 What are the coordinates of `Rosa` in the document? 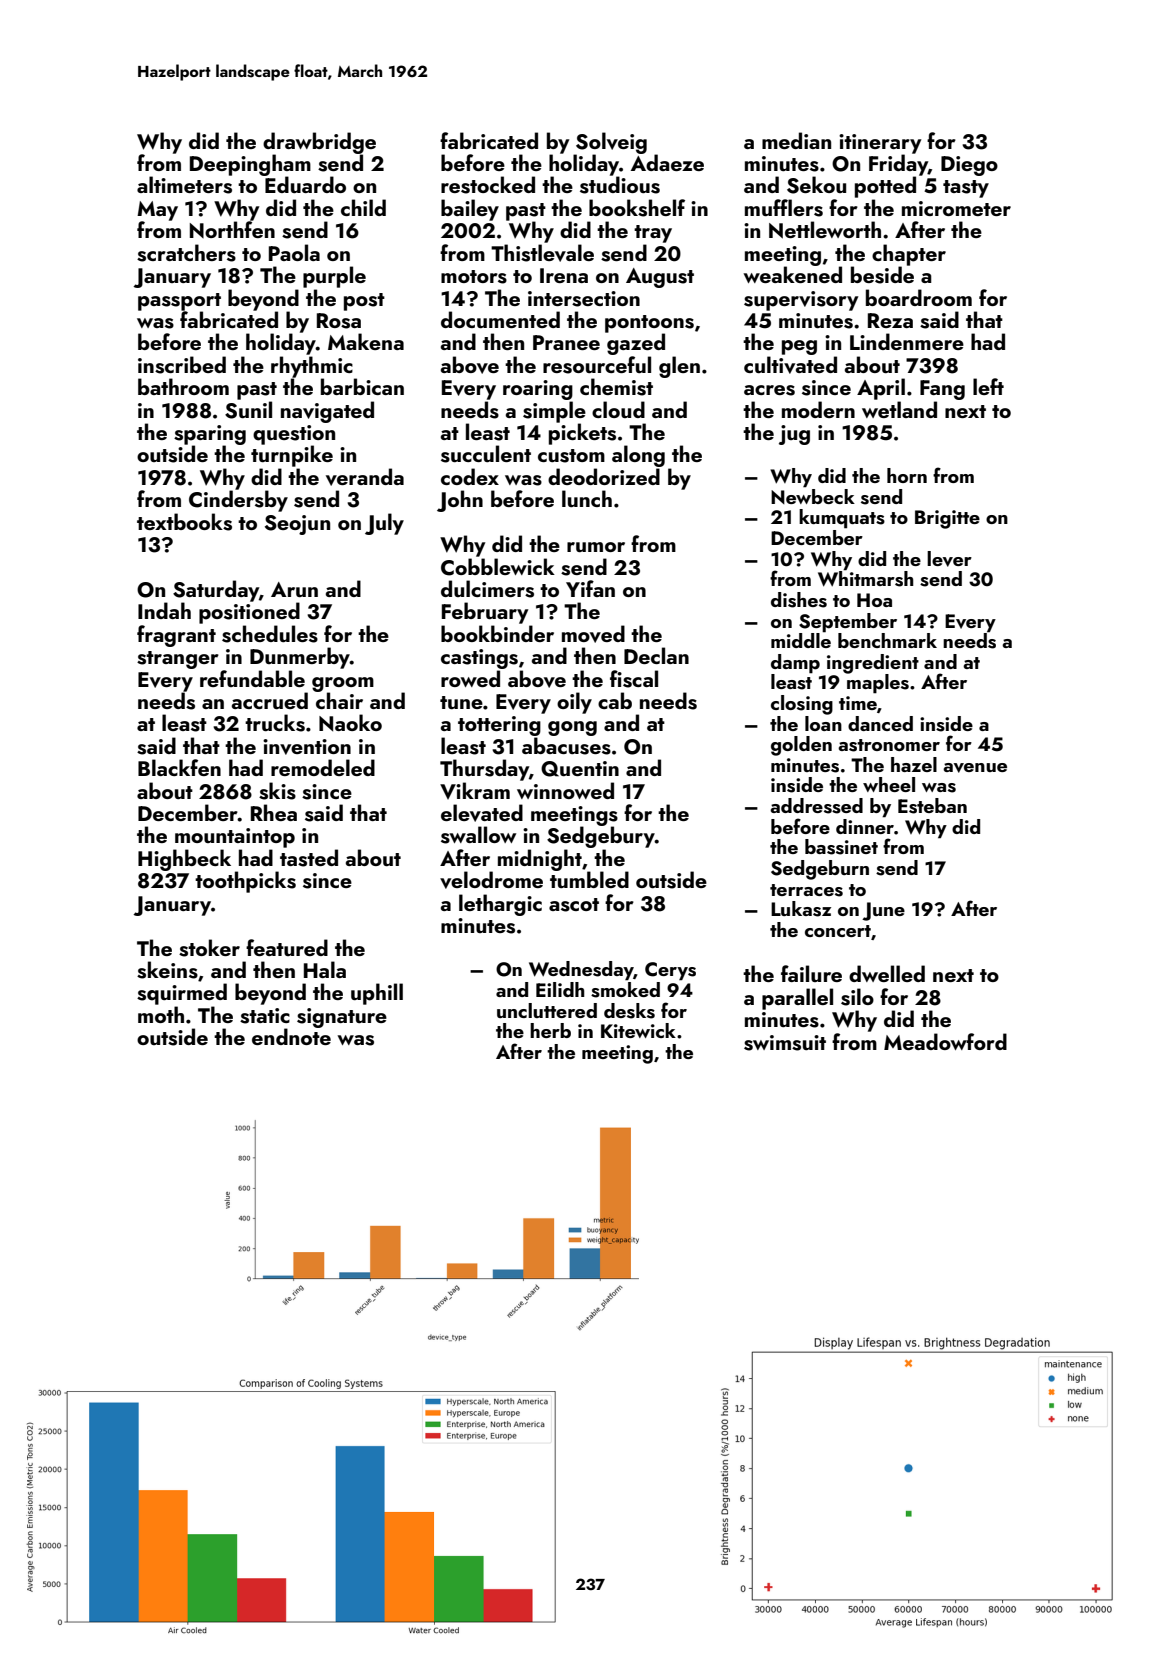 It's located at (339, 321).
